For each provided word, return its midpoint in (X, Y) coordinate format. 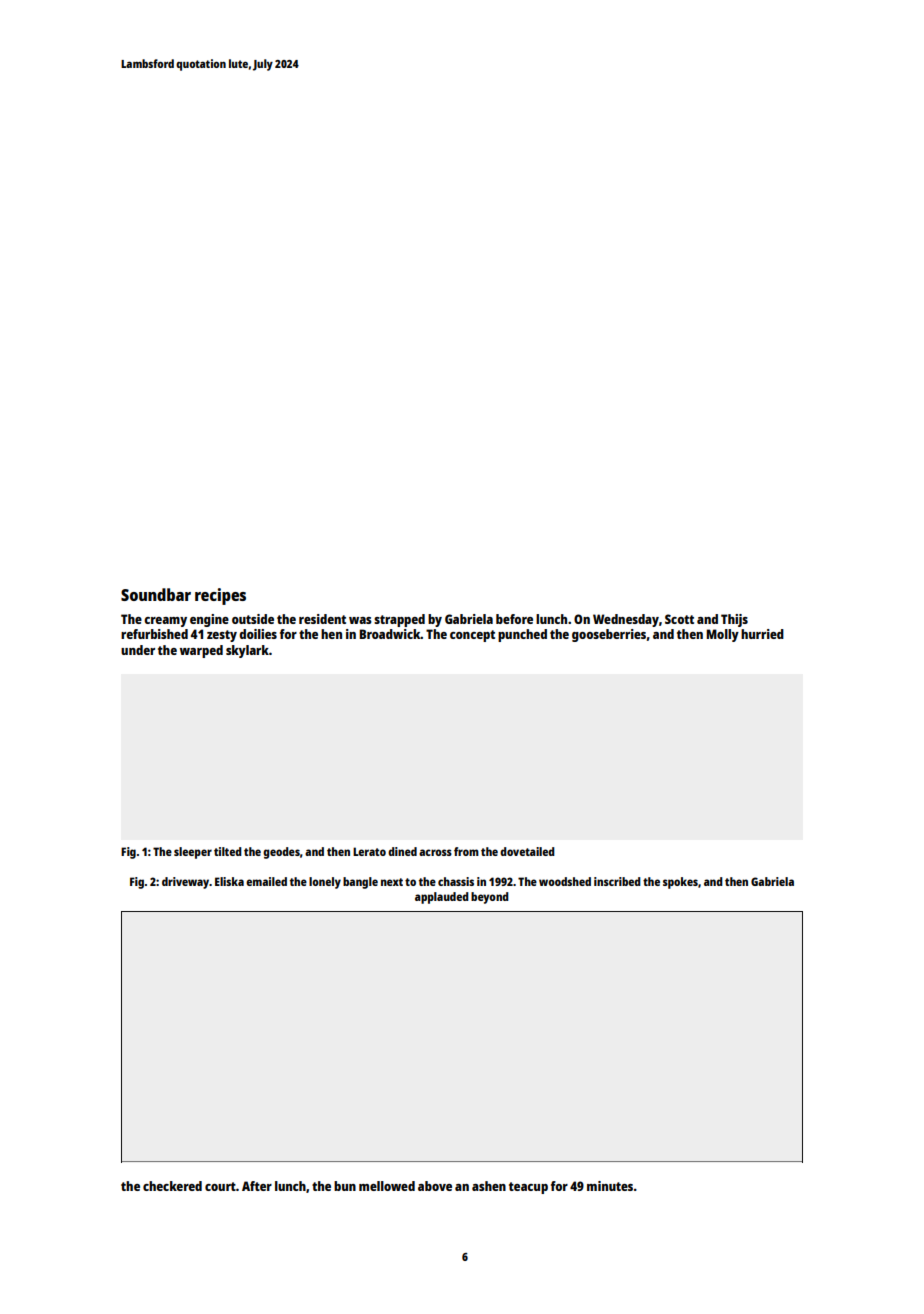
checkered (172, 1186)
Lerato (369, 851)
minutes (610, 1186)
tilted (228, 851)
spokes (680, 883)
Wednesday (626, 620)
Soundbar (156, 594)
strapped (399, 620)
